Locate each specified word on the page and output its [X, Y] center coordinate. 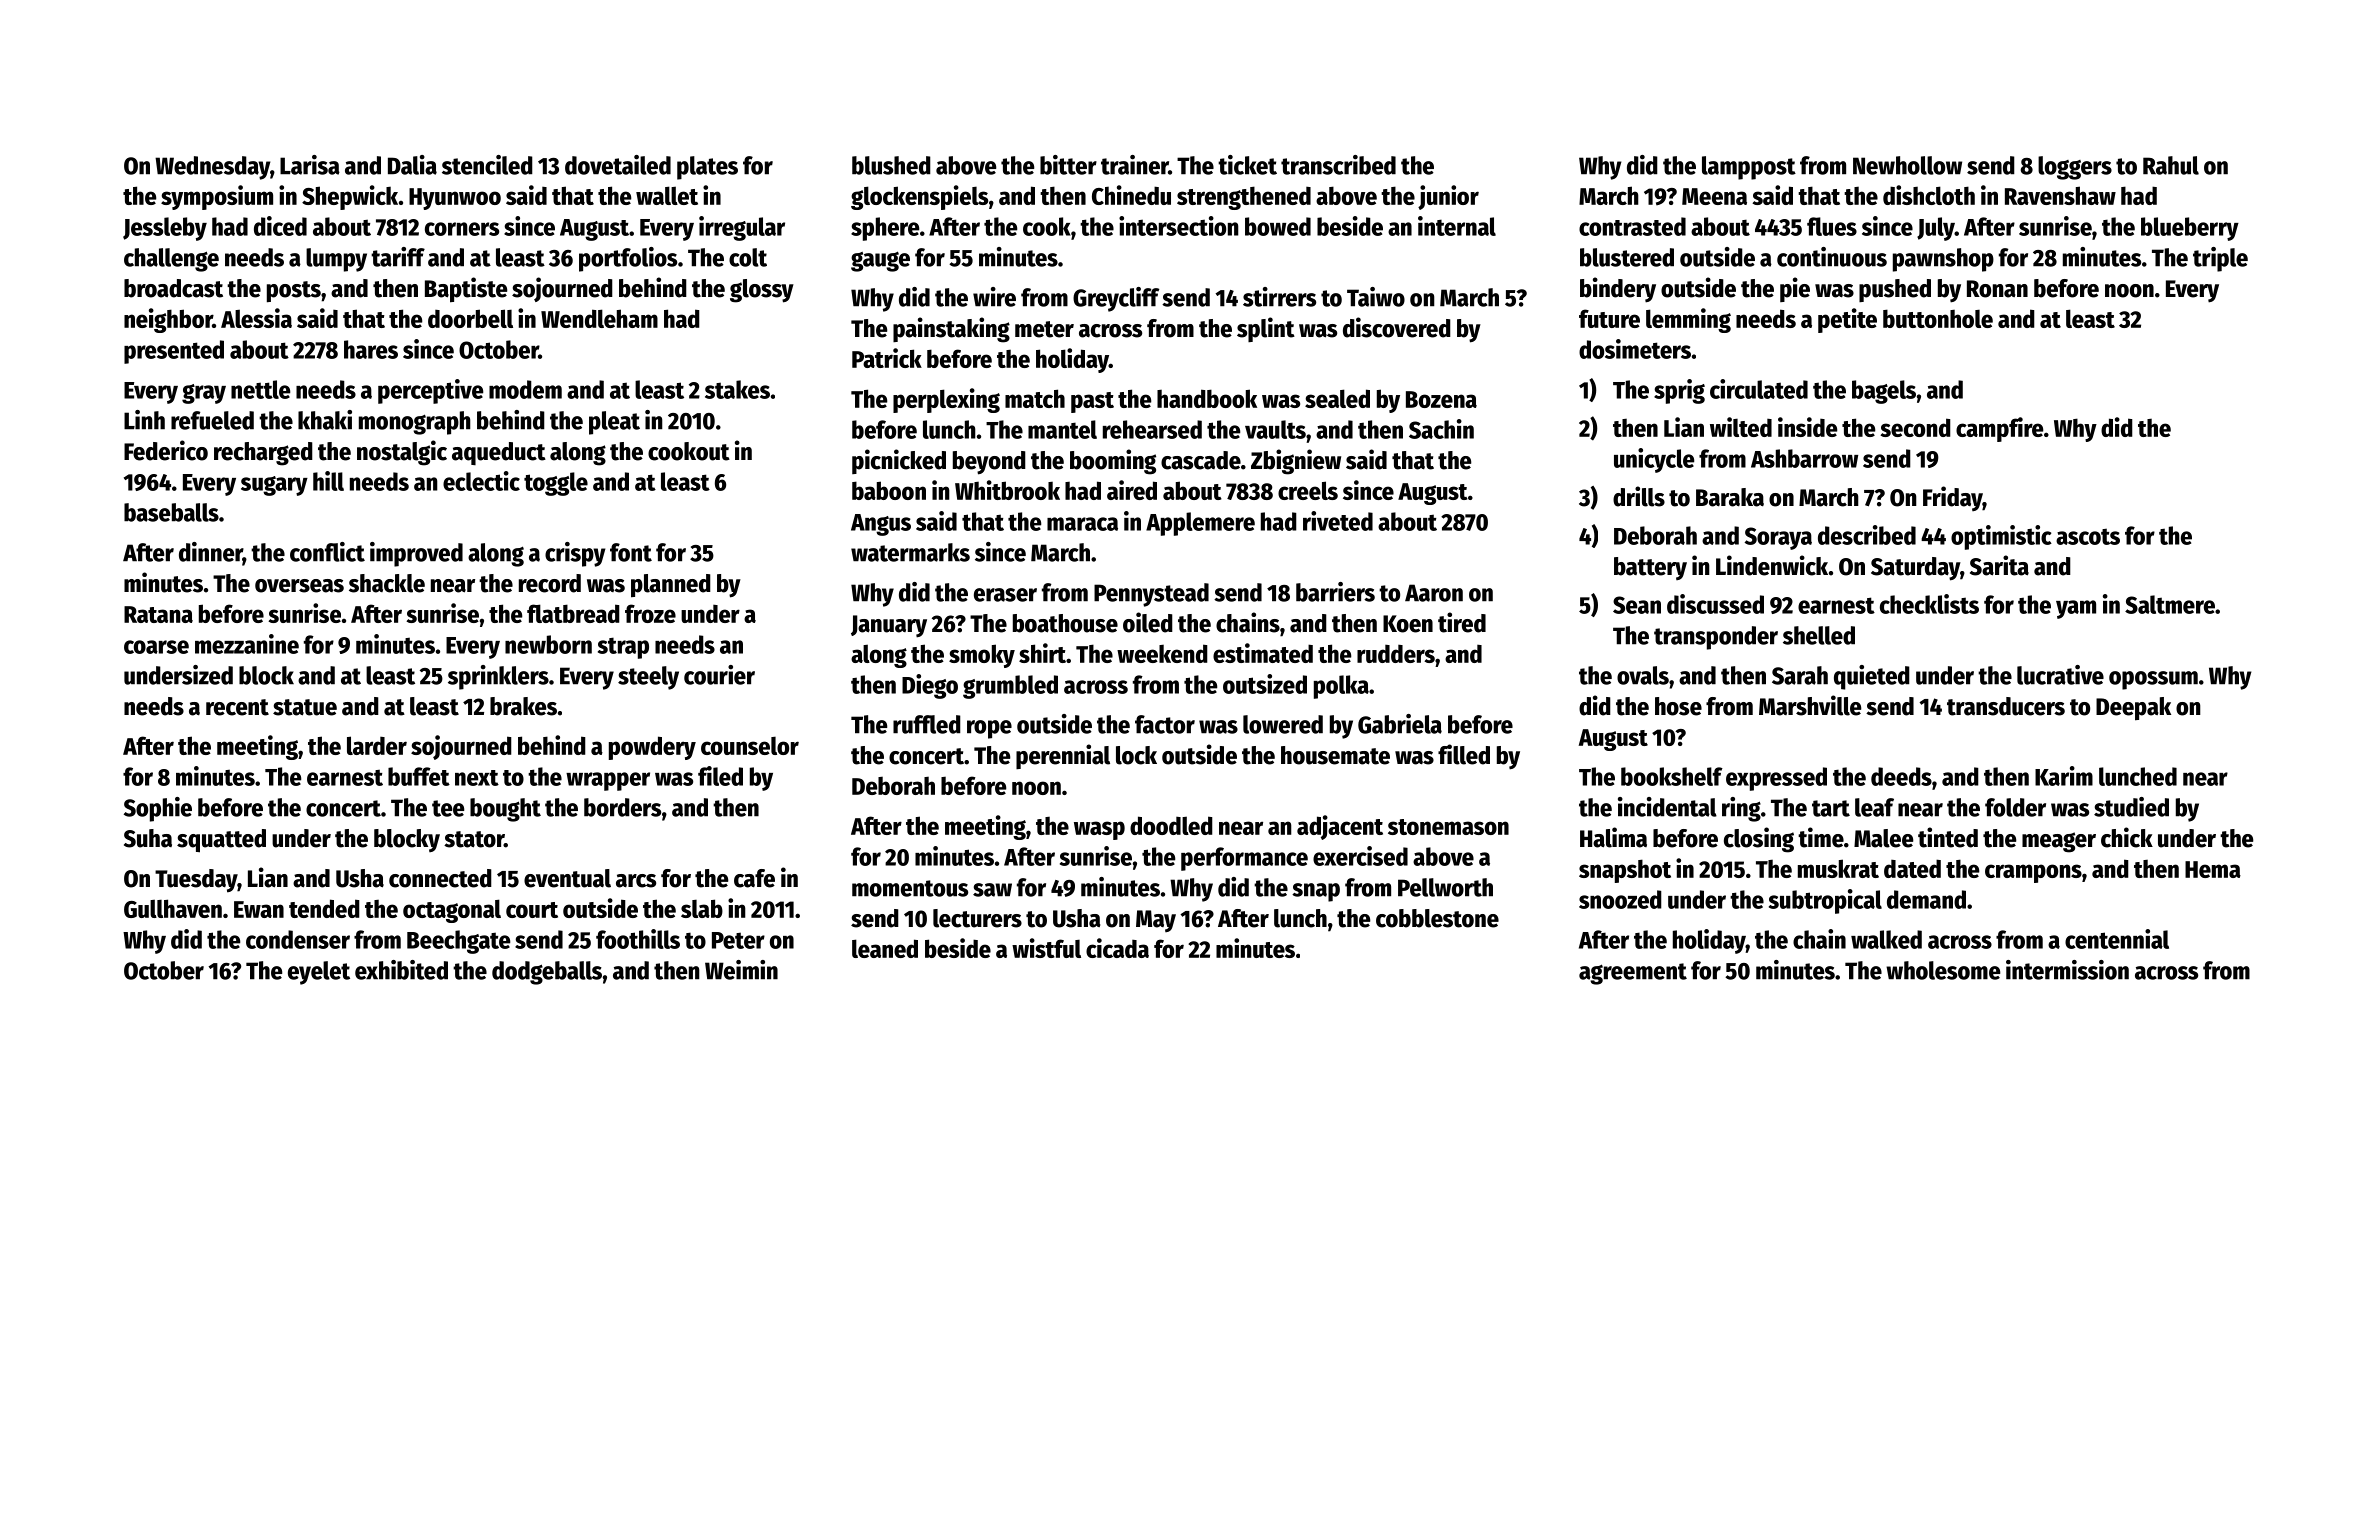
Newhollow [1907, 165]
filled [1464, 754]
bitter [1068, 165]
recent [237, 707]
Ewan [259, 909]
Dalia [412, 165]
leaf [1874, 807]
